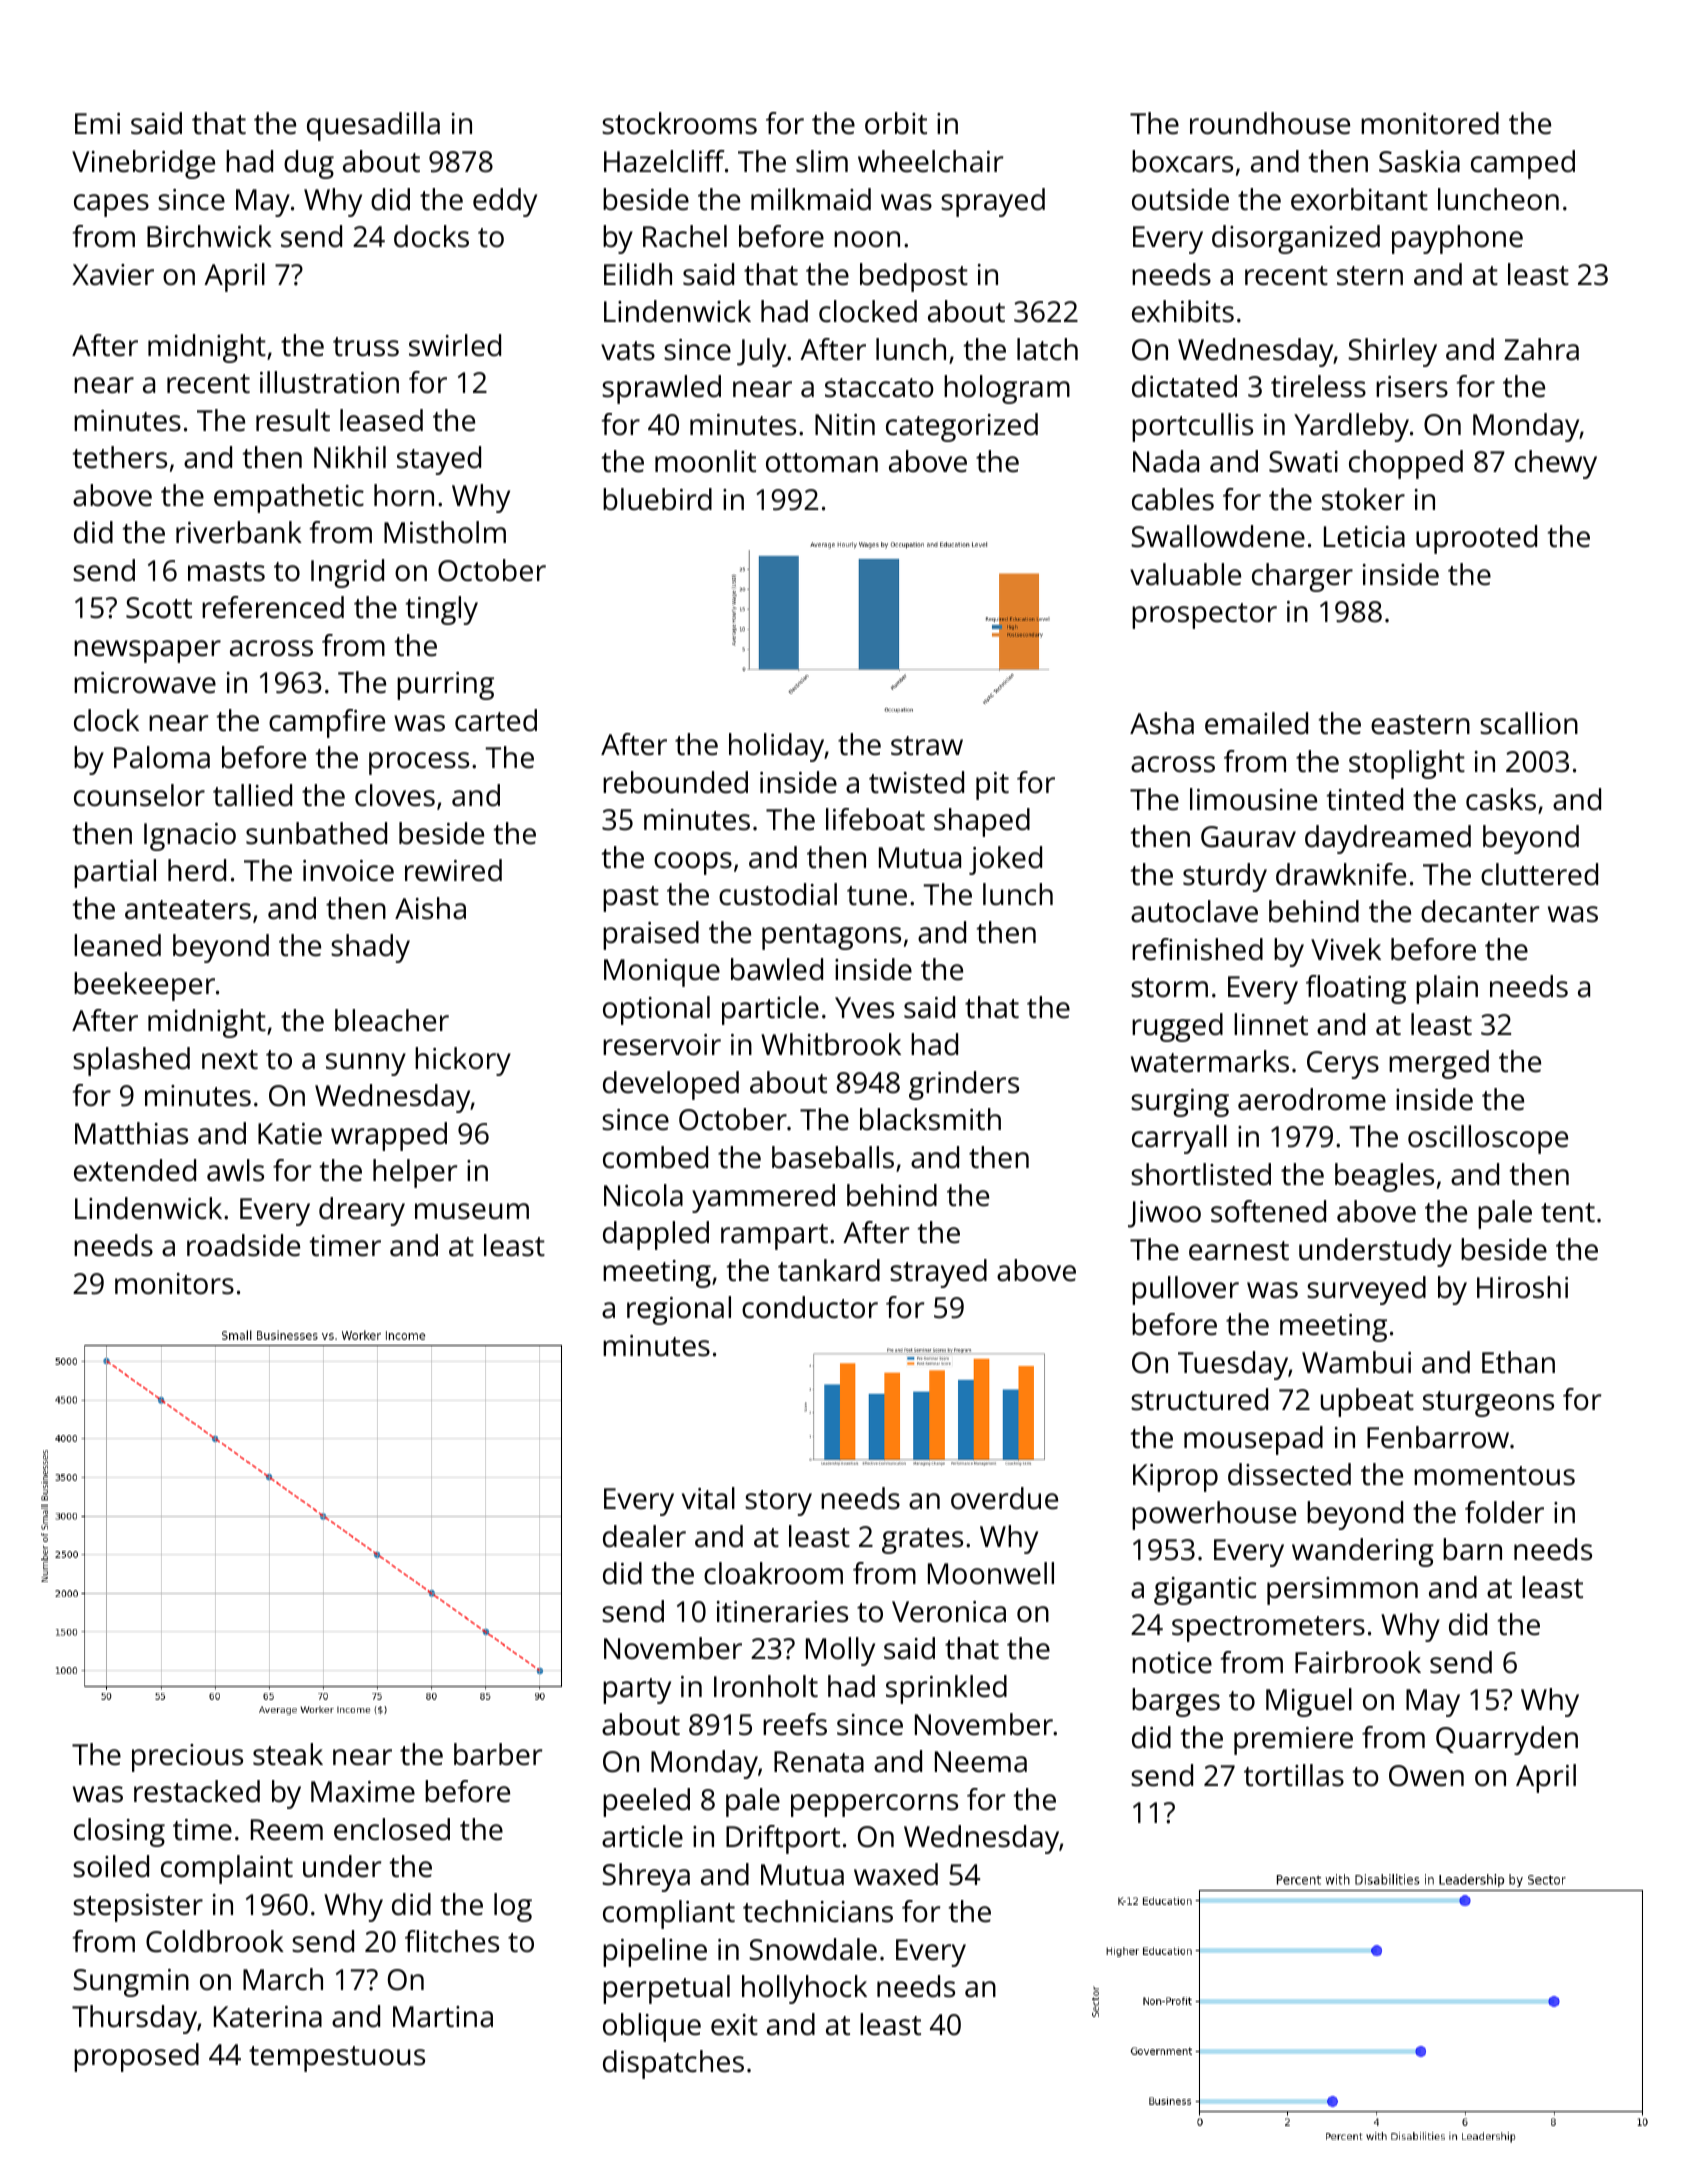 The width and height of the screenshot is (1683, 2178). I want to click on Veronica, so click(949, 1612).
